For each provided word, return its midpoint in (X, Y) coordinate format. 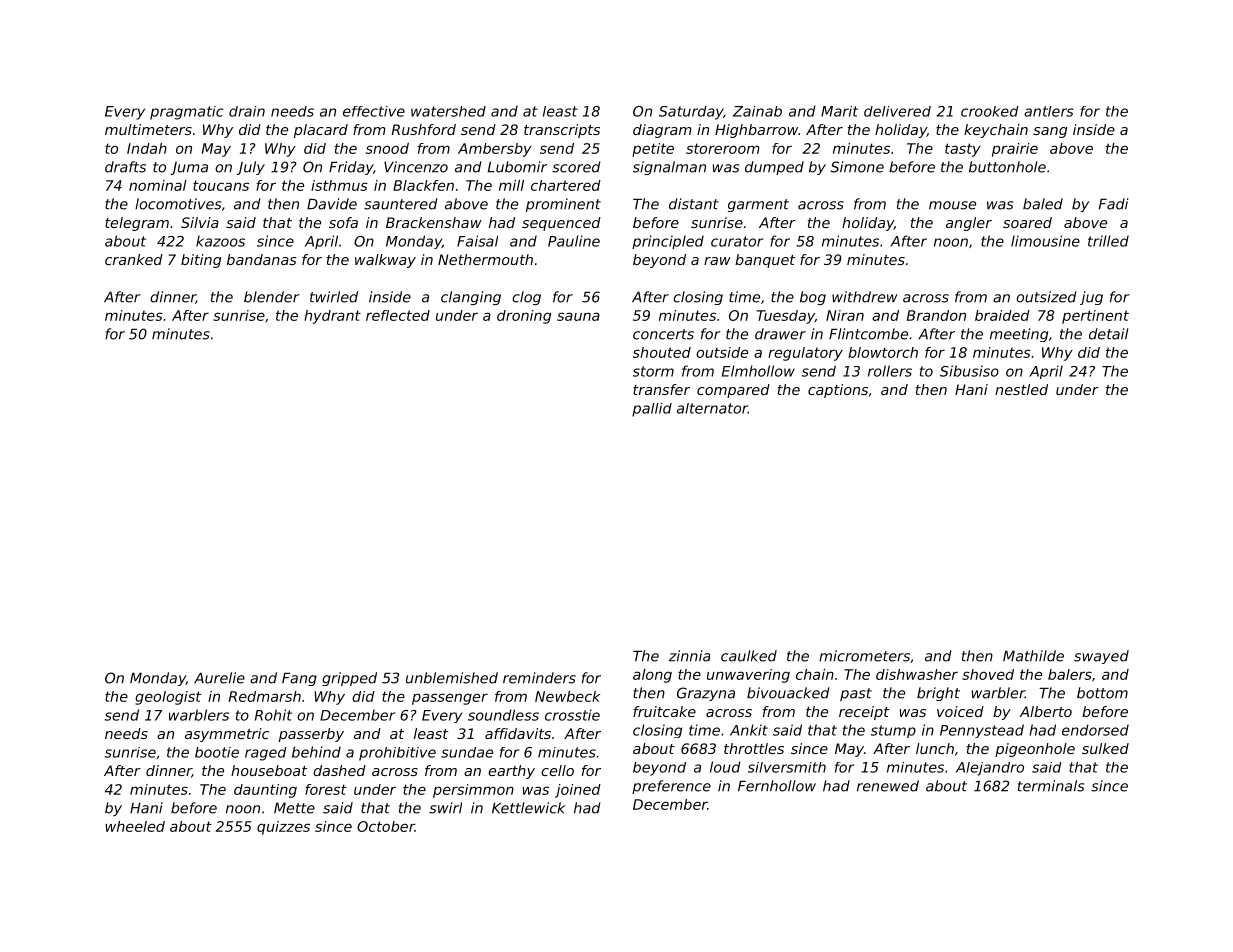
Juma (189, 168)
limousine (1045, 241)
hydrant (332, 317)
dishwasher (917, 674)
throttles (754, 748)
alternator (712, 408)
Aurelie (219, 678)
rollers (890, 371)
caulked (749, 656)
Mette (294, 808)
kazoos (220, 241)
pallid (652, 410)
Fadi (1114, 204)
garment (758, 205)
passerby (311, 735)
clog (526, 298)
